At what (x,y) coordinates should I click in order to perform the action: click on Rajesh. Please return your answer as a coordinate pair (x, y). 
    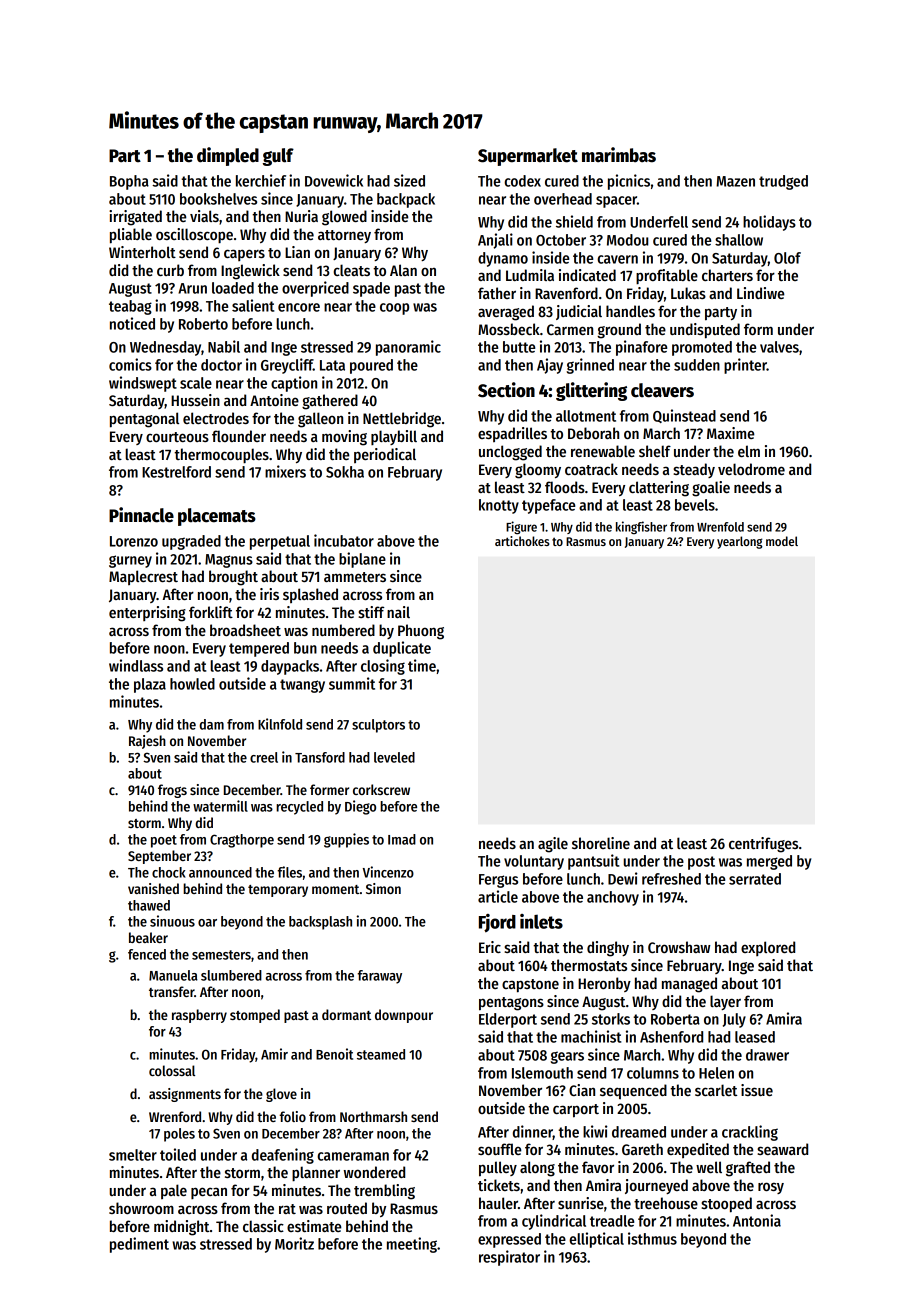
    Looking at the image, I should click on (147, 742).
